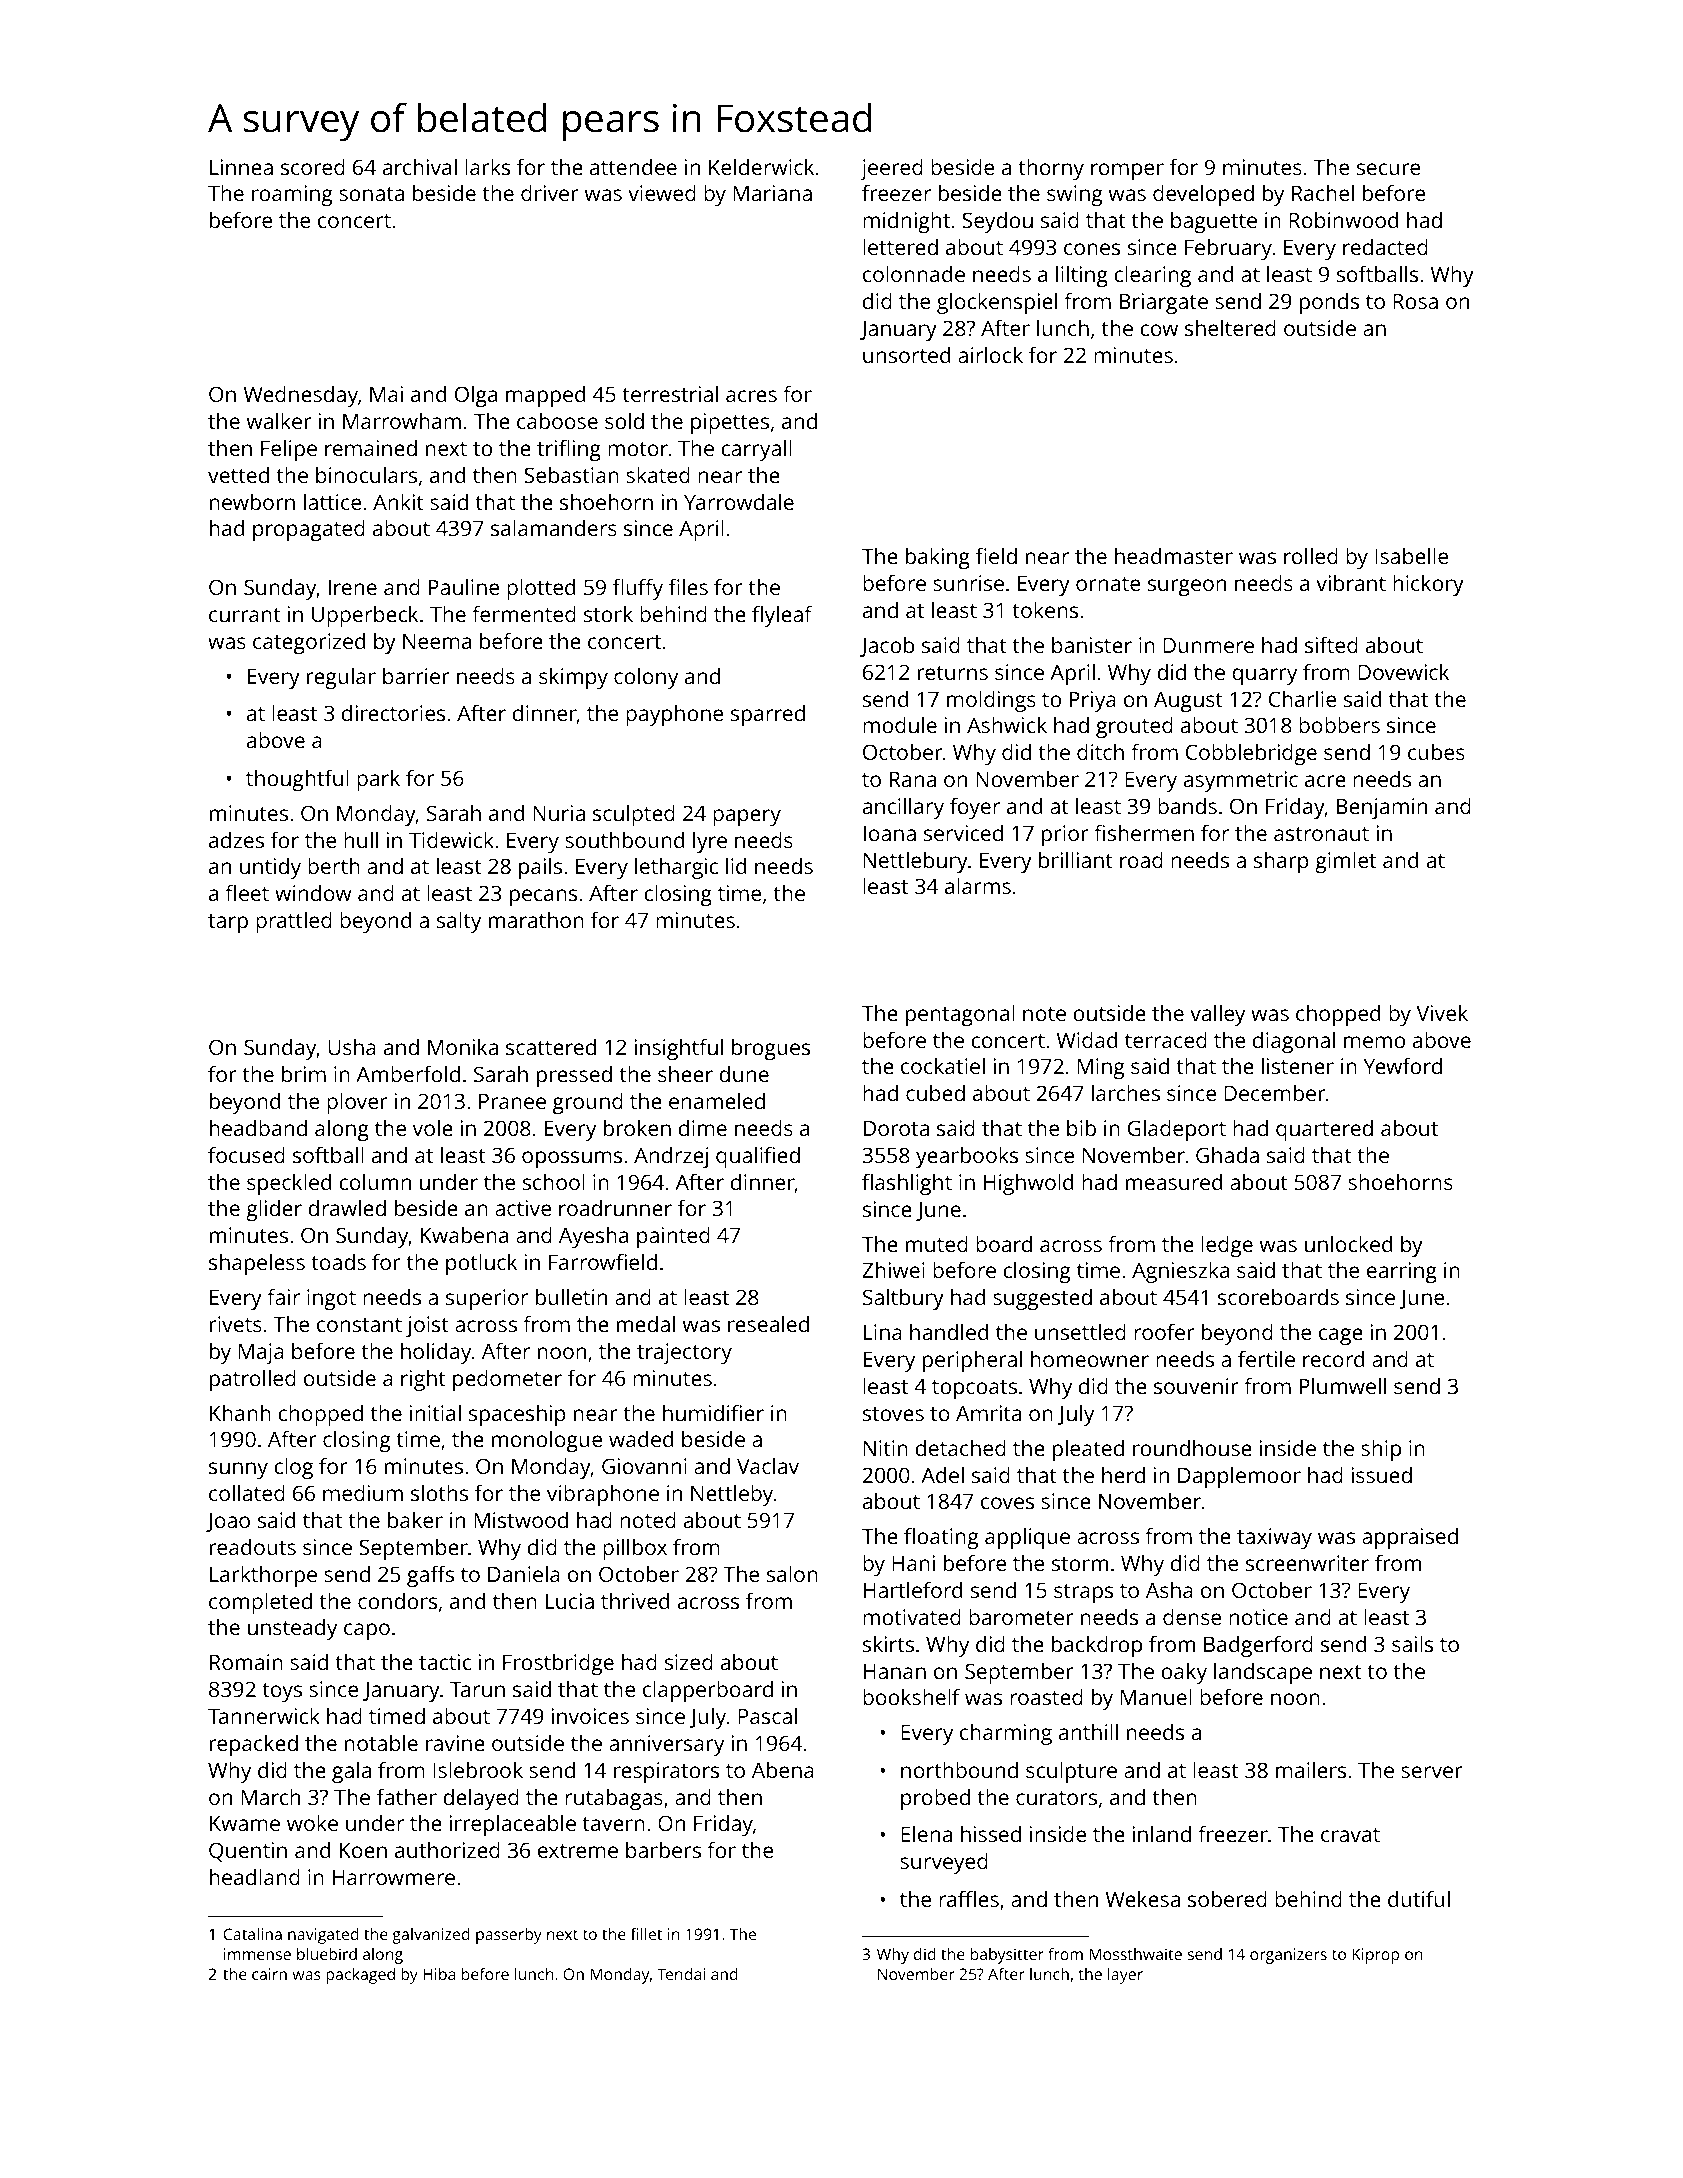  Describe the element at coordinates (269, 1974) in the document. I see `cairn` at that location.
